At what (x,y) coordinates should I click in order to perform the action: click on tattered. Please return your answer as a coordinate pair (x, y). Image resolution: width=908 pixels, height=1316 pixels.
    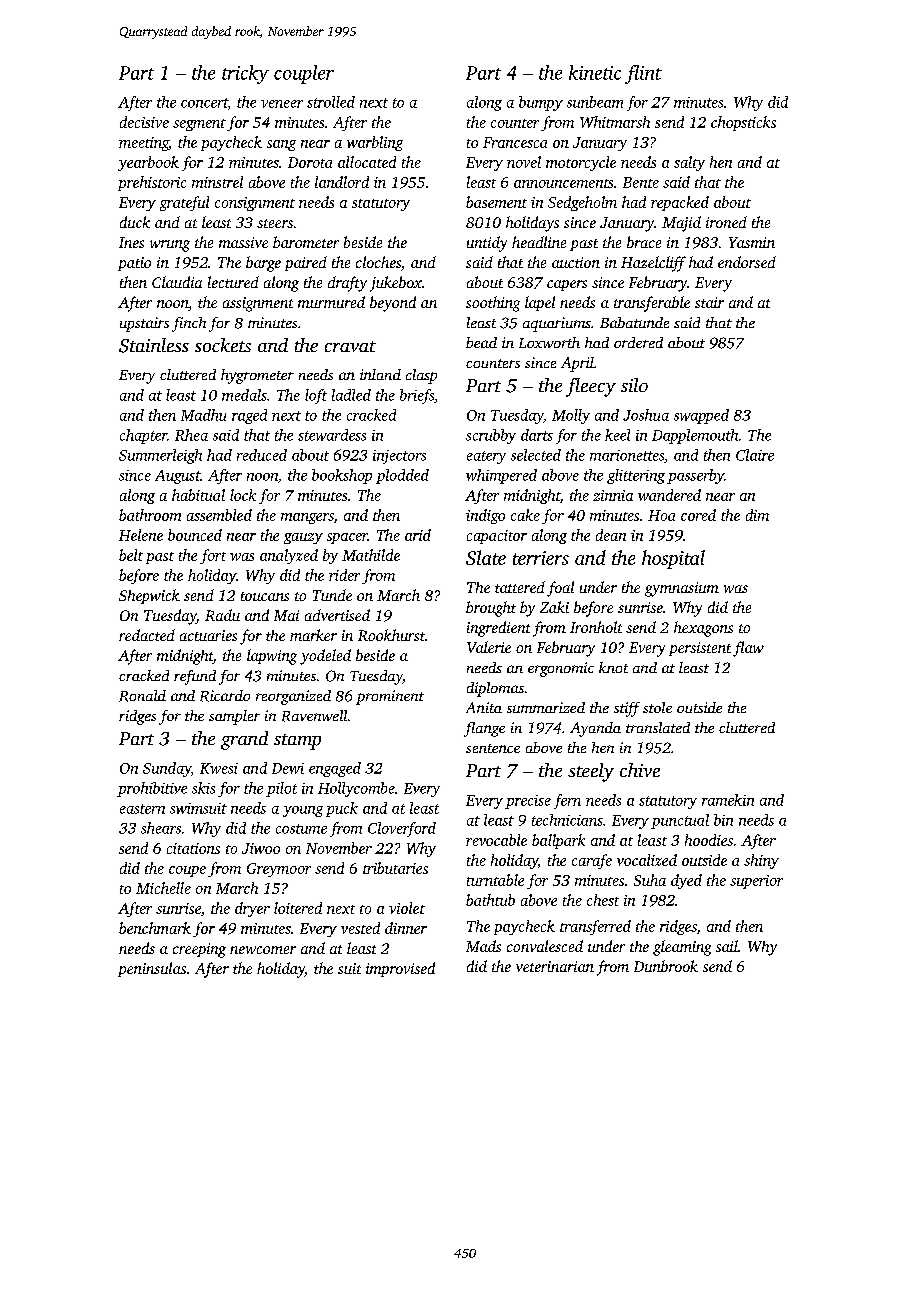
    Looking at the image, I should click on (520, 587).
